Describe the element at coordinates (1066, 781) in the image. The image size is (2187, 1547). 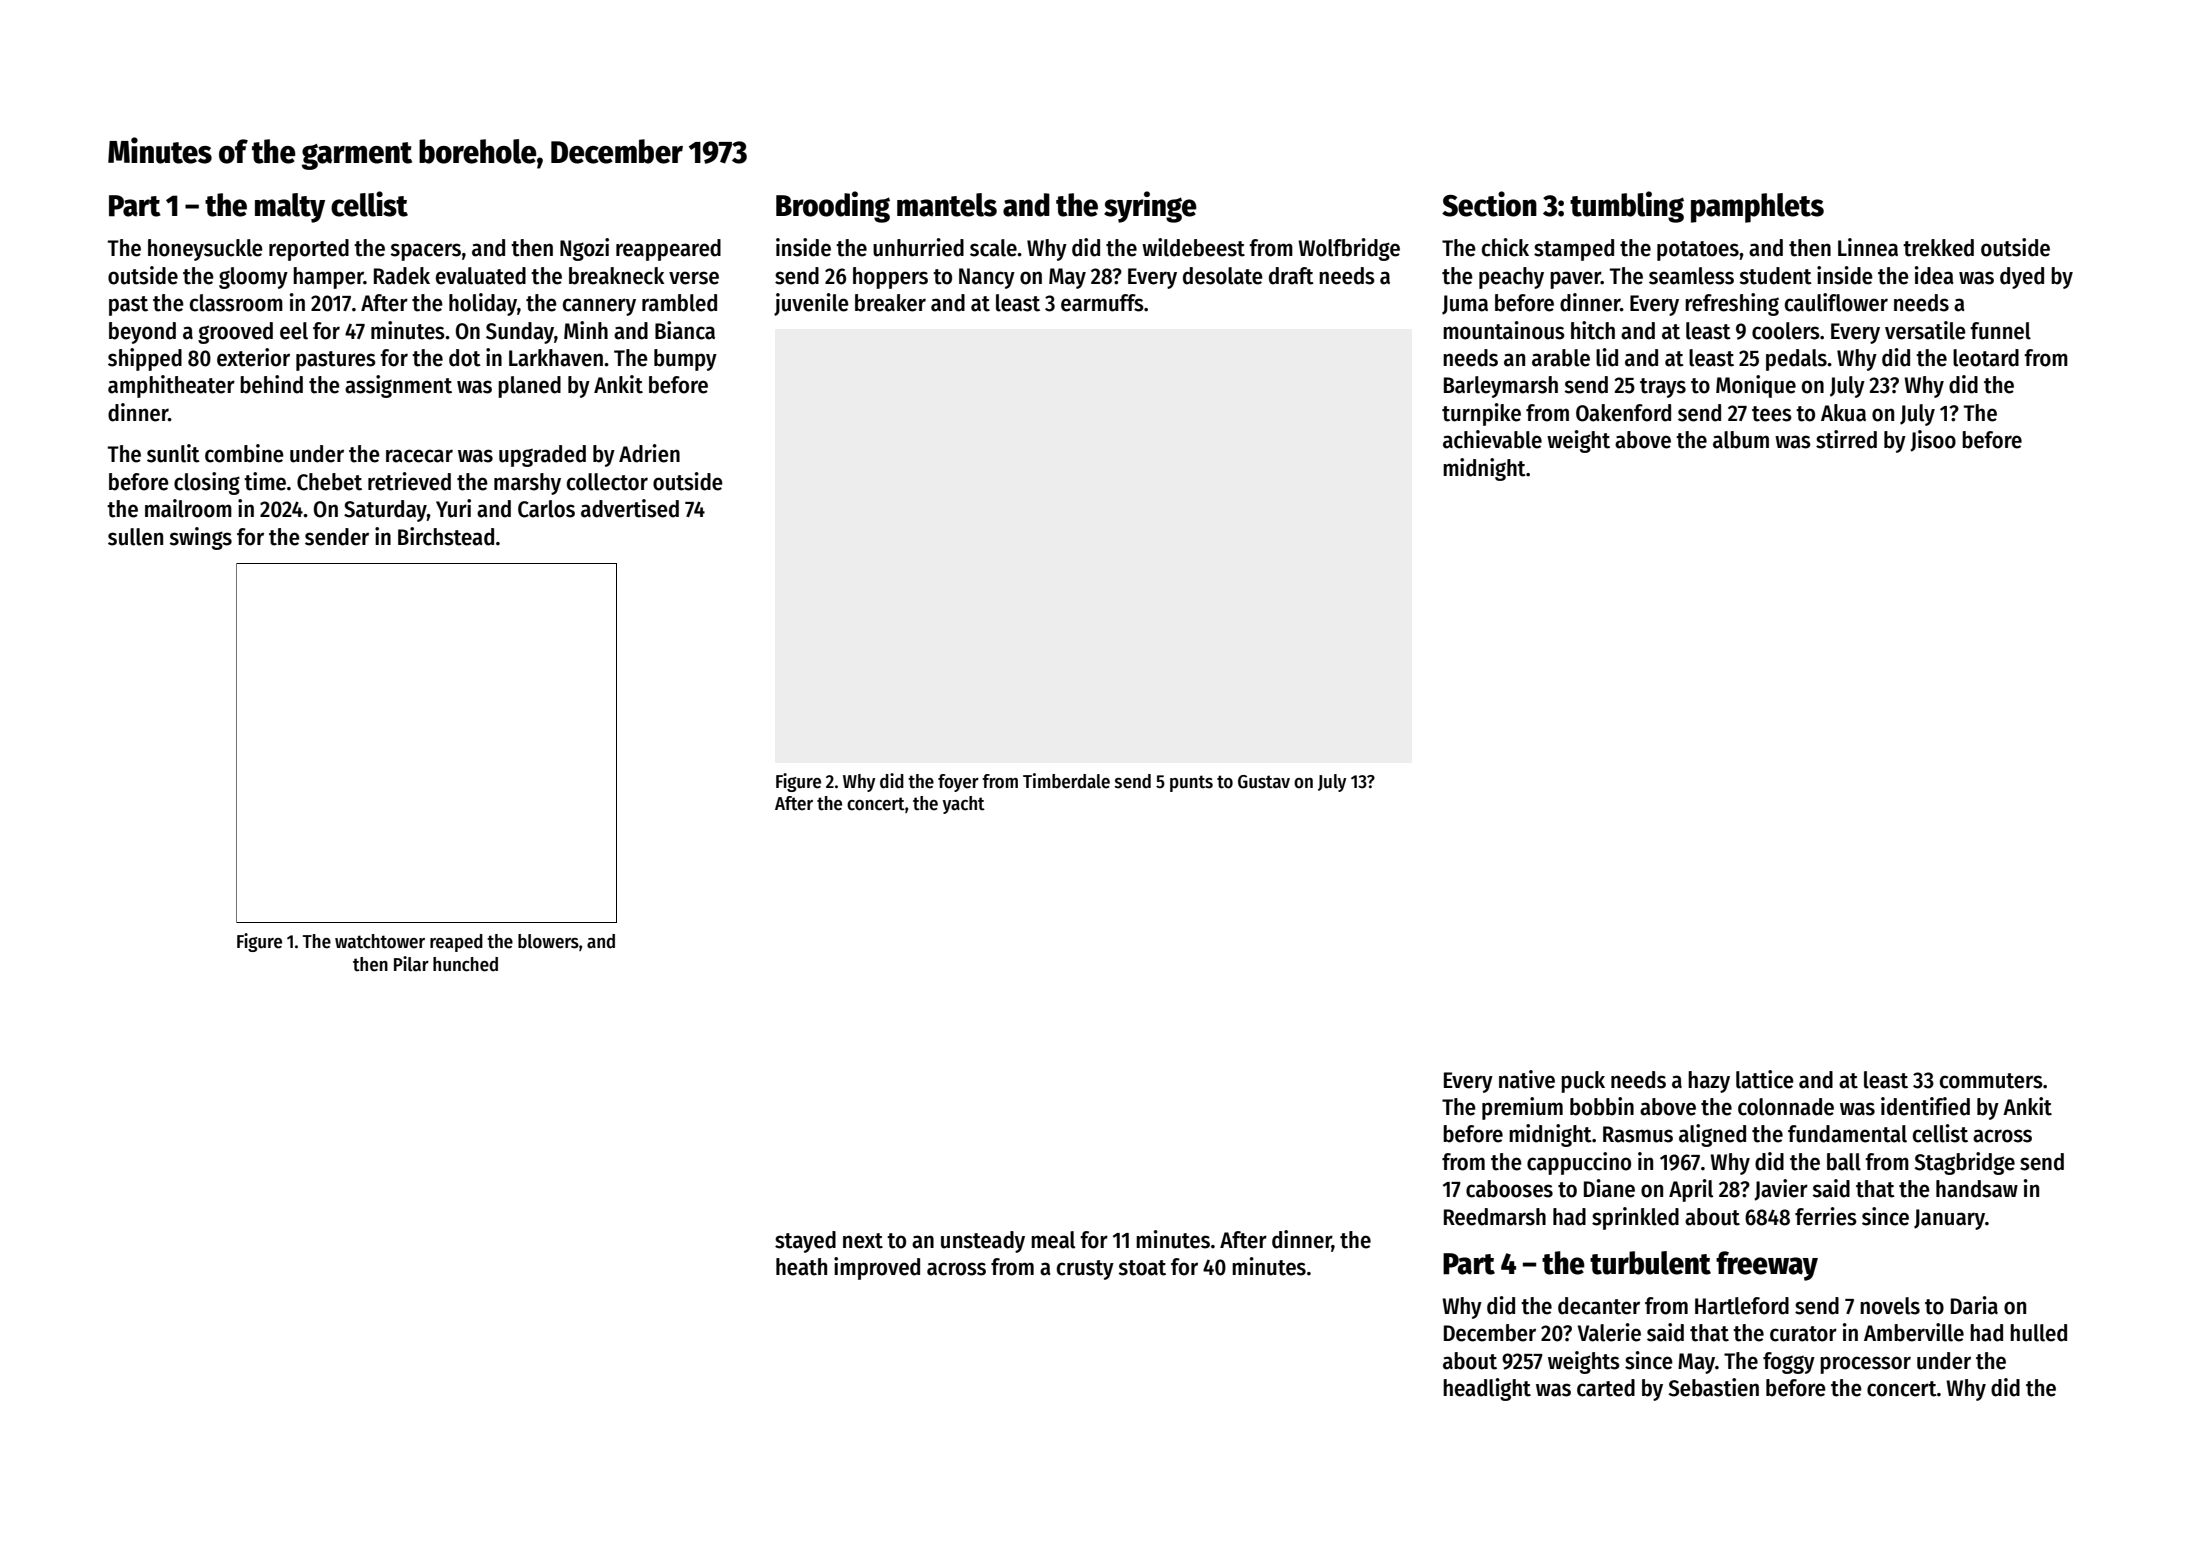
I see `Timberdale` at that location.
